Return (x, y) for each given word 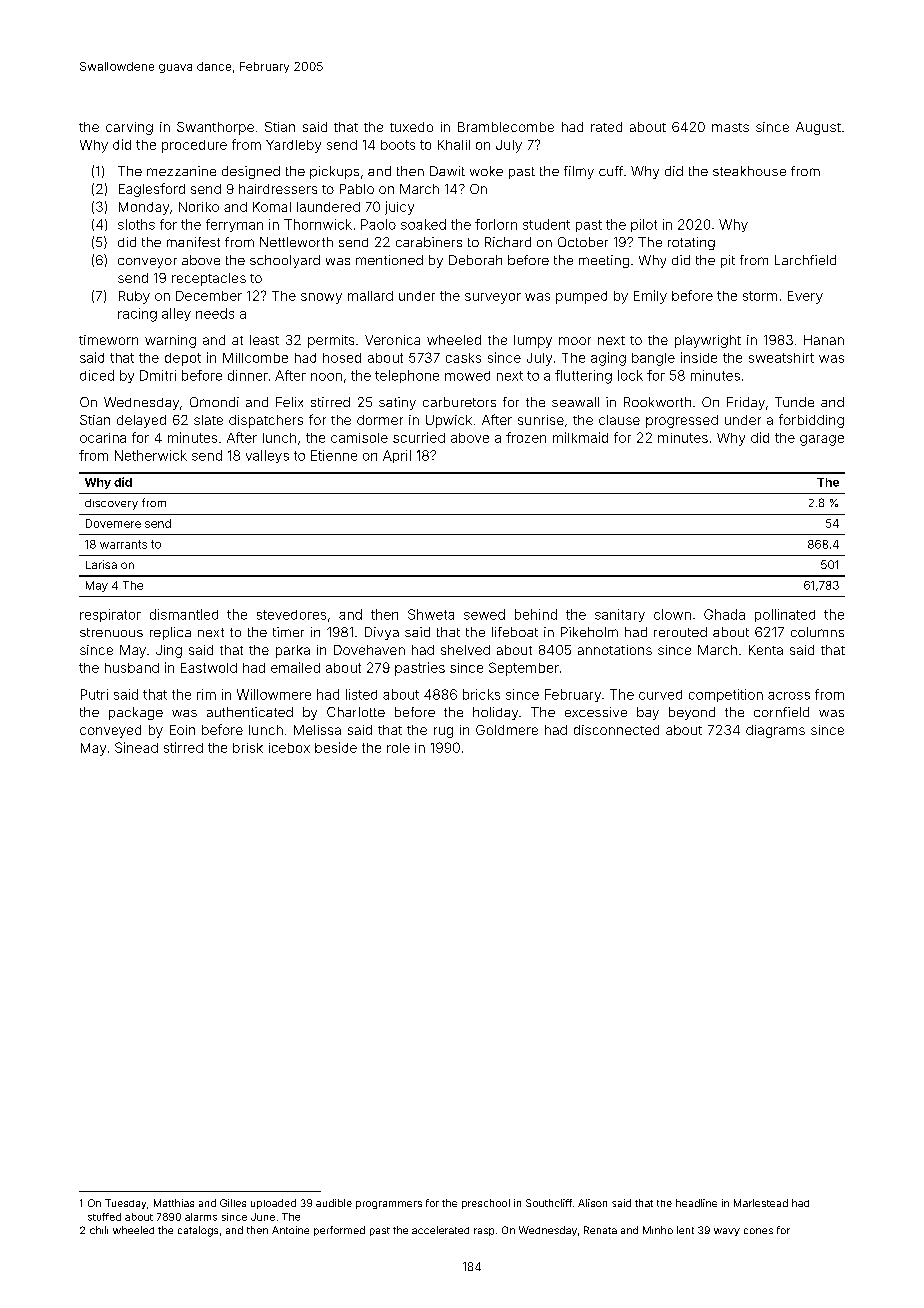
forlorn (496, 224)
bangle (653, 359)
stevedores (291, 615)
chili (99, 1230)
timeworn (108, 340)
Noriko (199, 207)
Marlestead (761, 1203)
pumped (581, 297)
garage (822, 440)
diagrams (775, 731)
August (818, 128)
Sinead (136, 747)
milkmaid (580, 437)
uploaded (273, 1204)
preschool (486, 1204)
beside (336, 747)
